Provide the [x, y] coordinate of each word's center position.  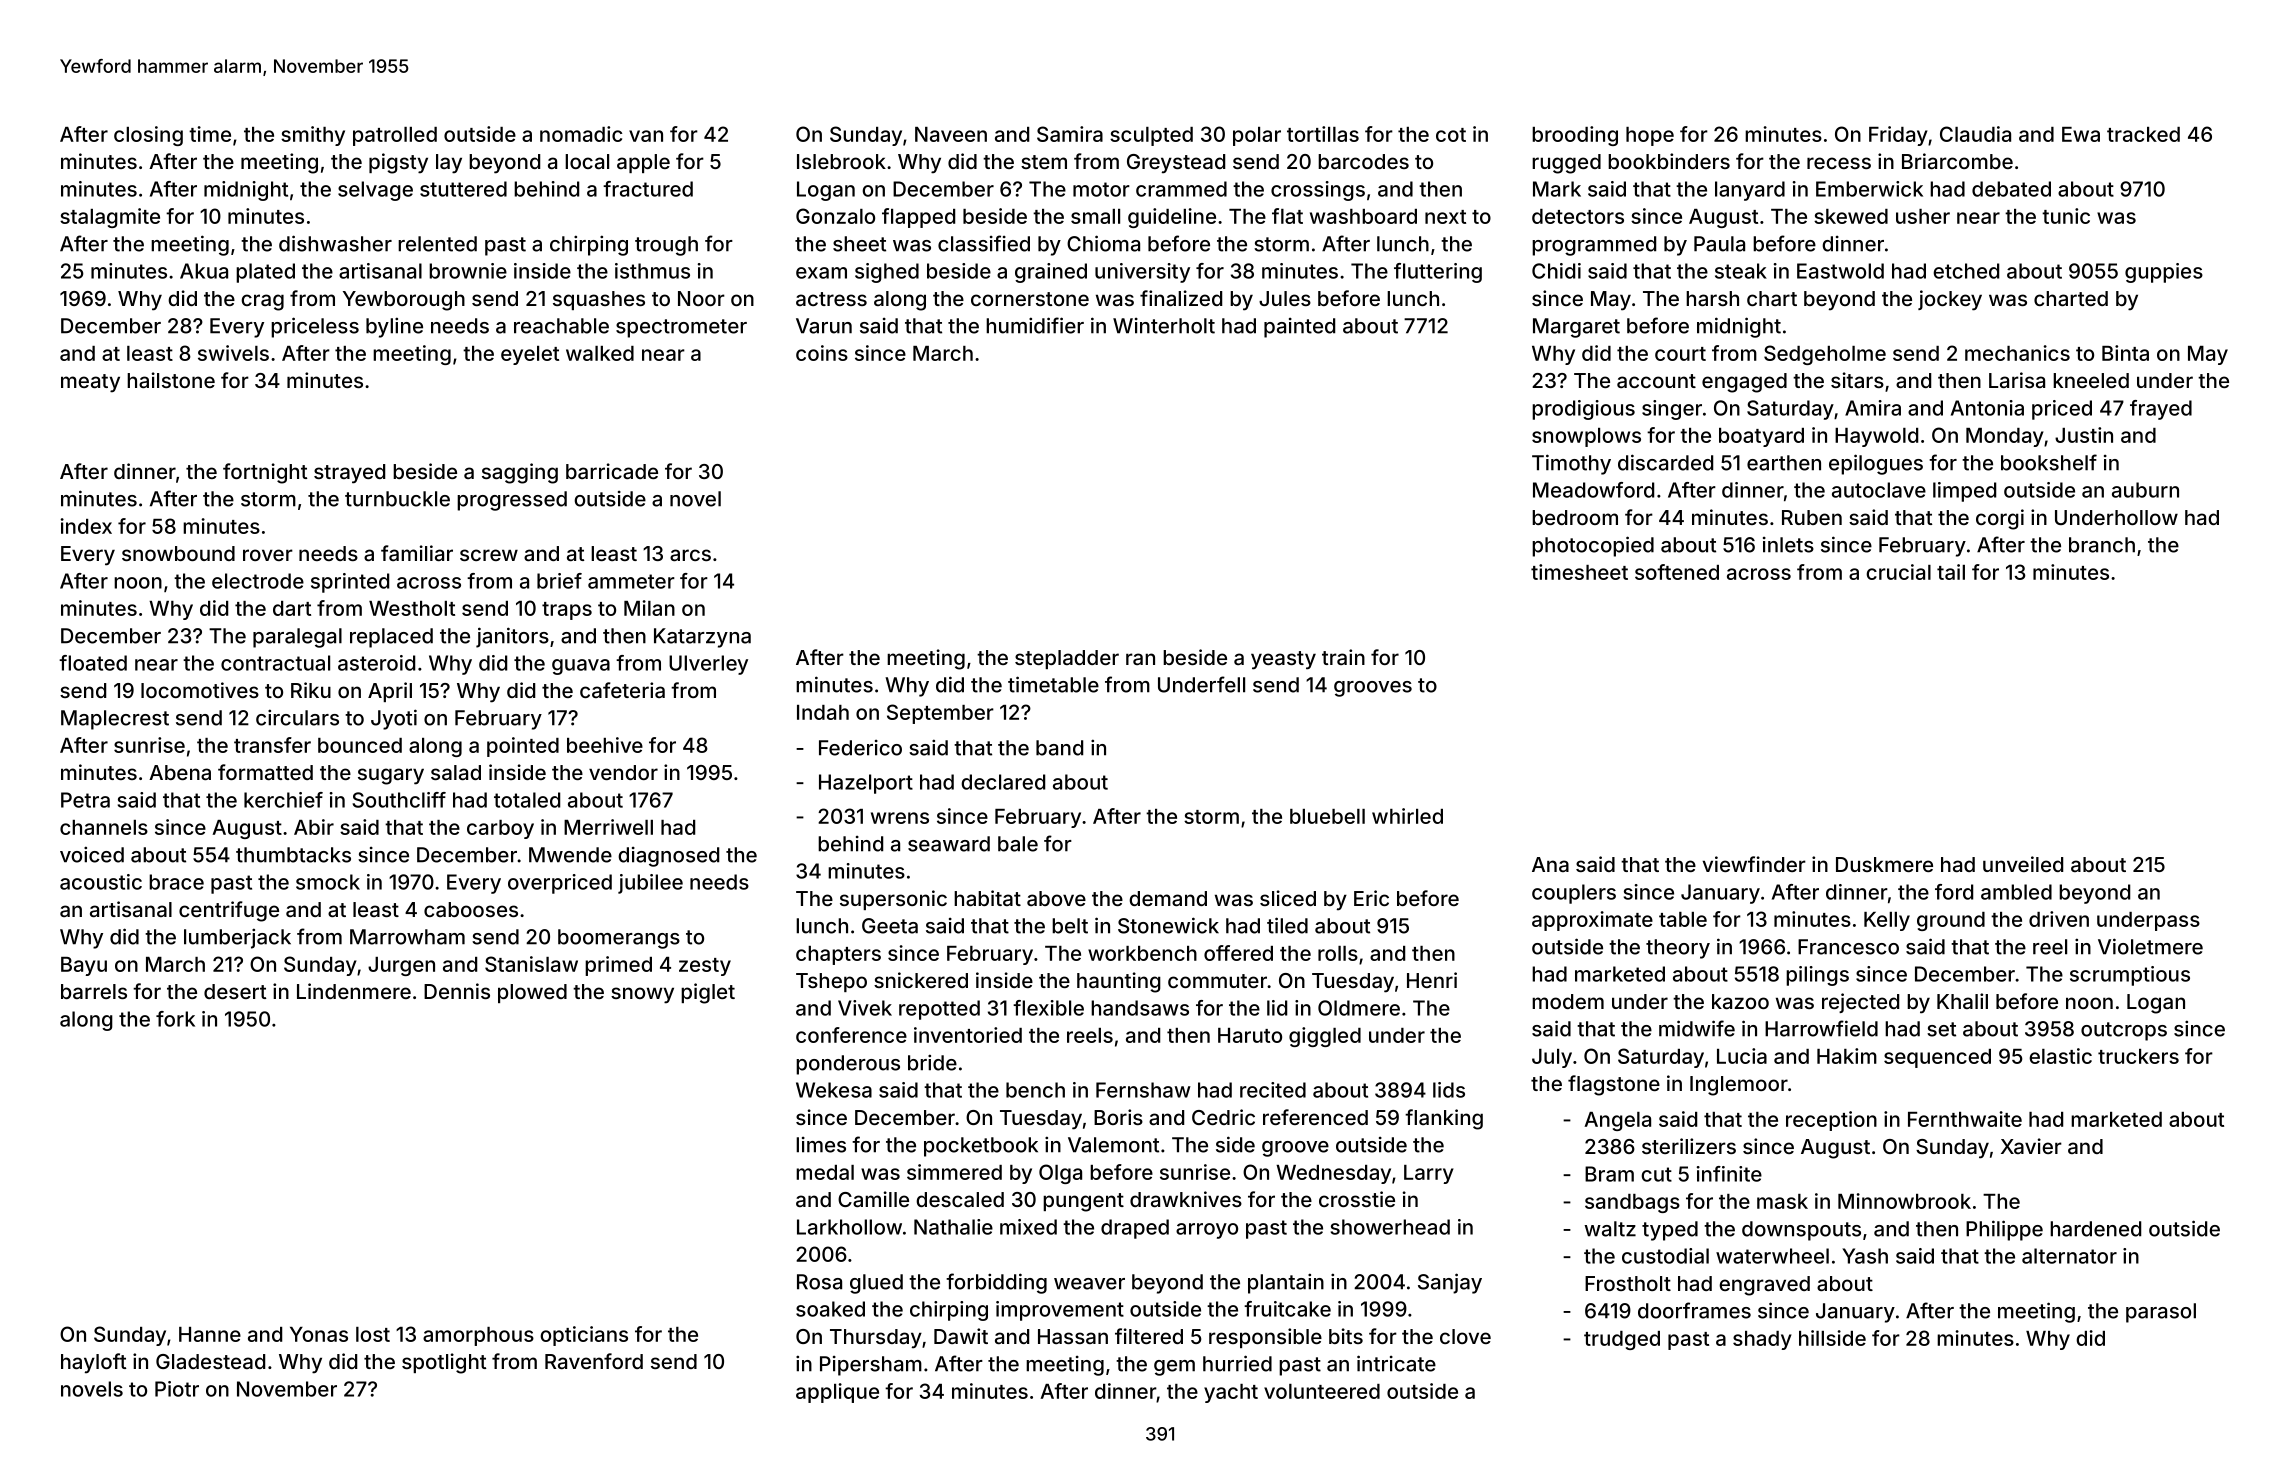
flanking [1444, 1119]
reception [1831, 1121]
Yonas [319, 1334]
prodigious [1583, 410]
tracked [2143, 134]
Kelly [1887, 921]
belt [1070, 926]
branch [2102, 545]
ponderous [848, 1065]
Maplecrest [115, 720]
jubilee [650, 884]
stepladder [1067, 659]
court [1680, 354]
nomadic [581, 134]
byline [394, 327]
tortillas [1323, 134]
